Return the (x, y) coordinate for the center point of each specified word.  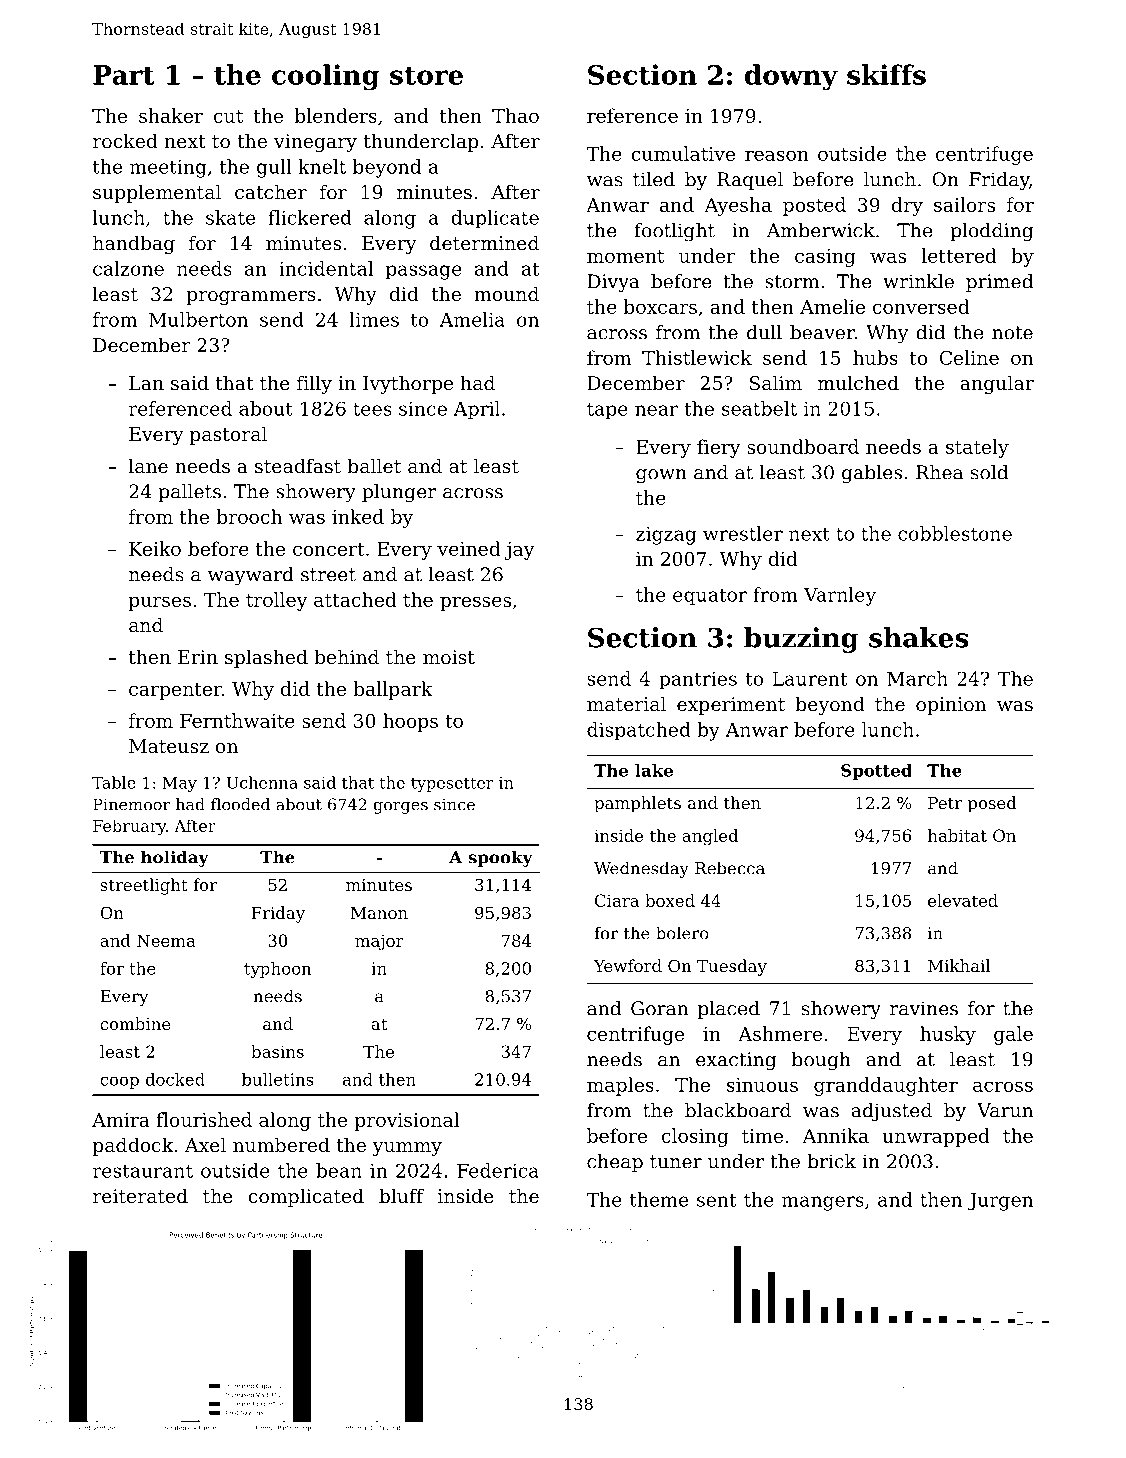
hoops (410, 722)
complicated (306, 1197)
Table (114, 782)
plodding (991, 232)
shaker (171, 115)
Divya (613, 283)
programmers (251, 298)
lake (654, 770)
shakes (918, 637)
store (426, 75)
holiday (175, 858)
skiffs (886, 74)
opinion (951, 706)
